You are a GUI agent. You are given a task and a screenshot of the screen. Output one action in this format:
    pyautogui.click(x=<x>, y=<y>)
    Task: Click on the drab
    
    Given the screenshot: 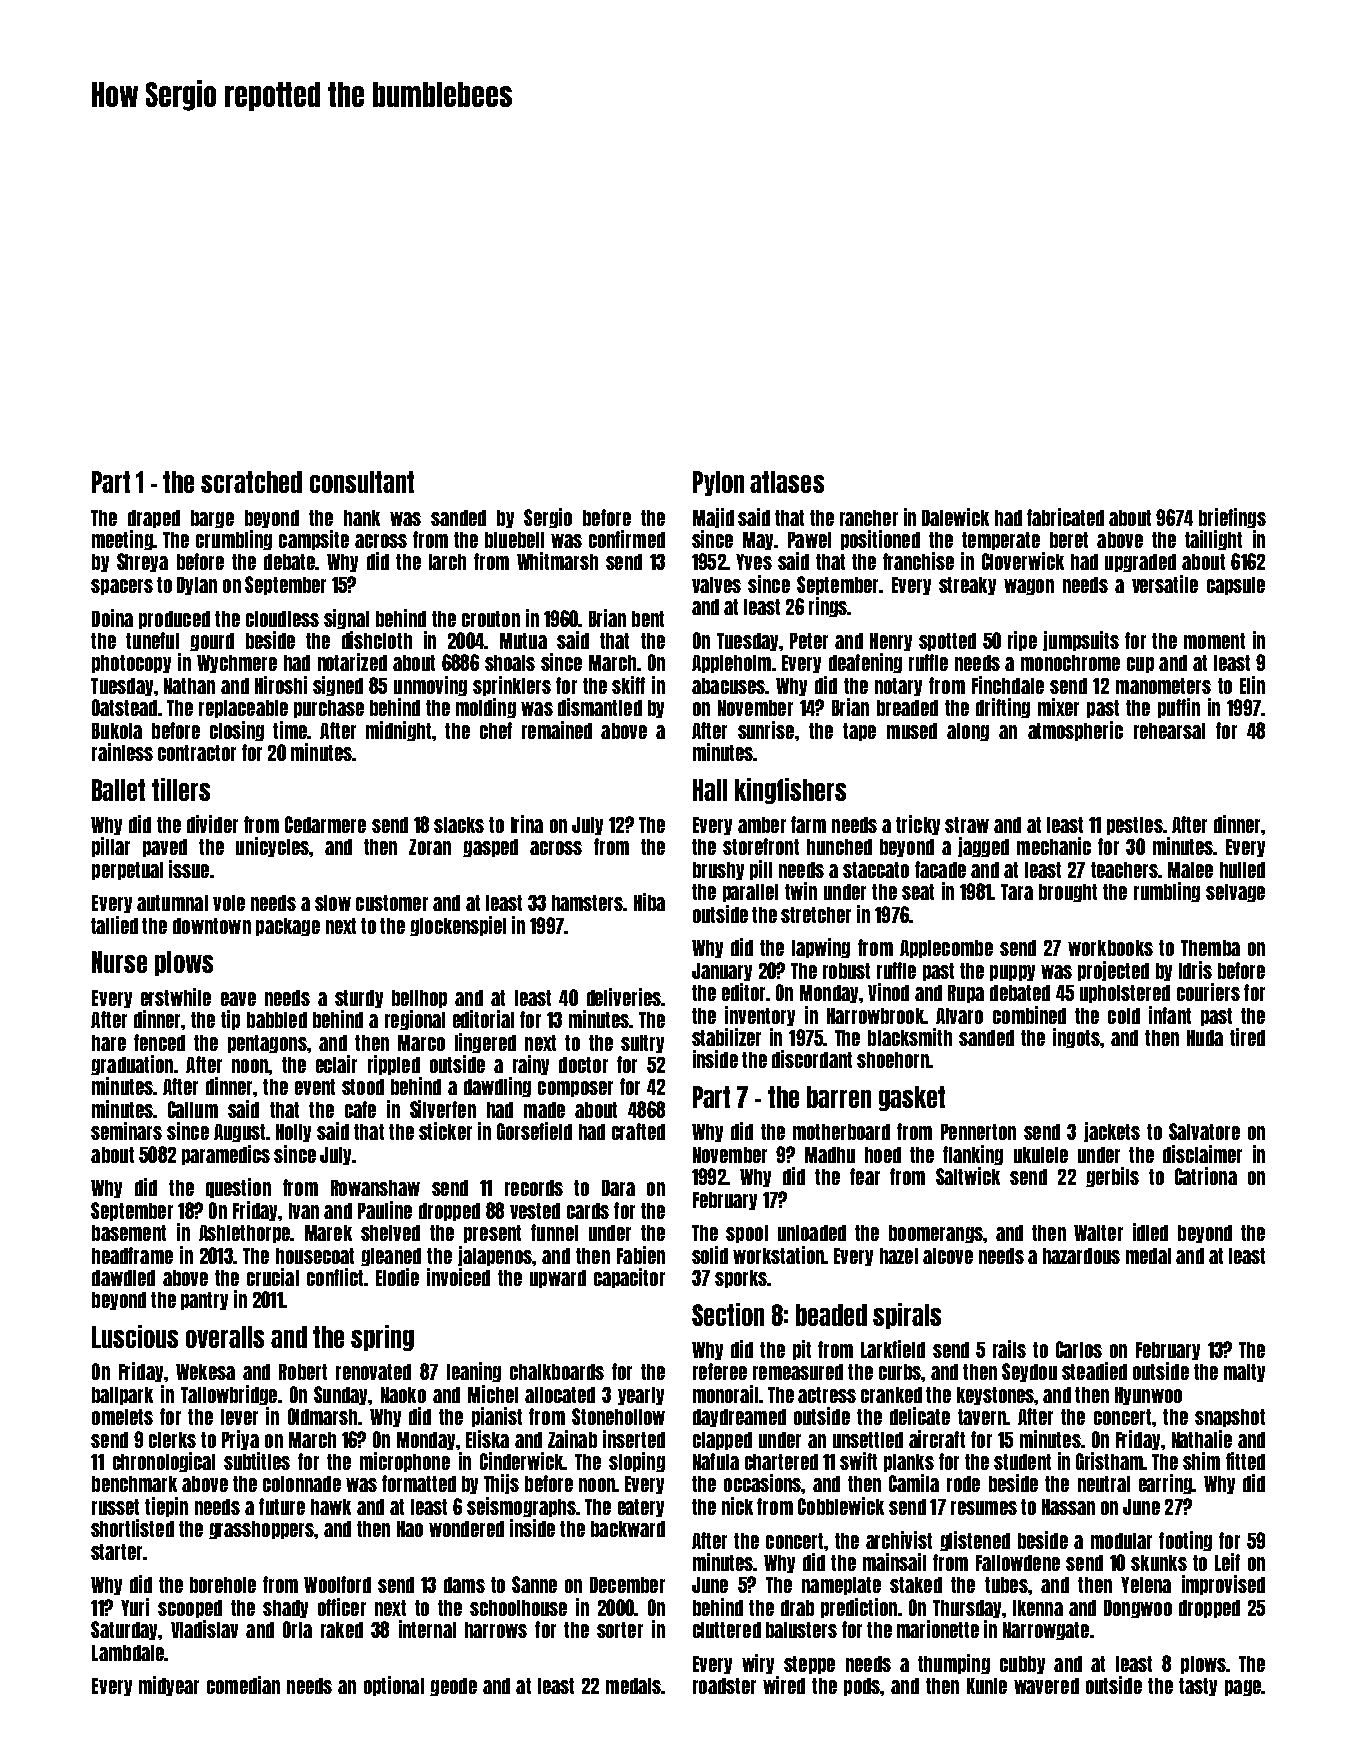 What is the action you would take?
    pyautogui.click(x=797, y=1608)
